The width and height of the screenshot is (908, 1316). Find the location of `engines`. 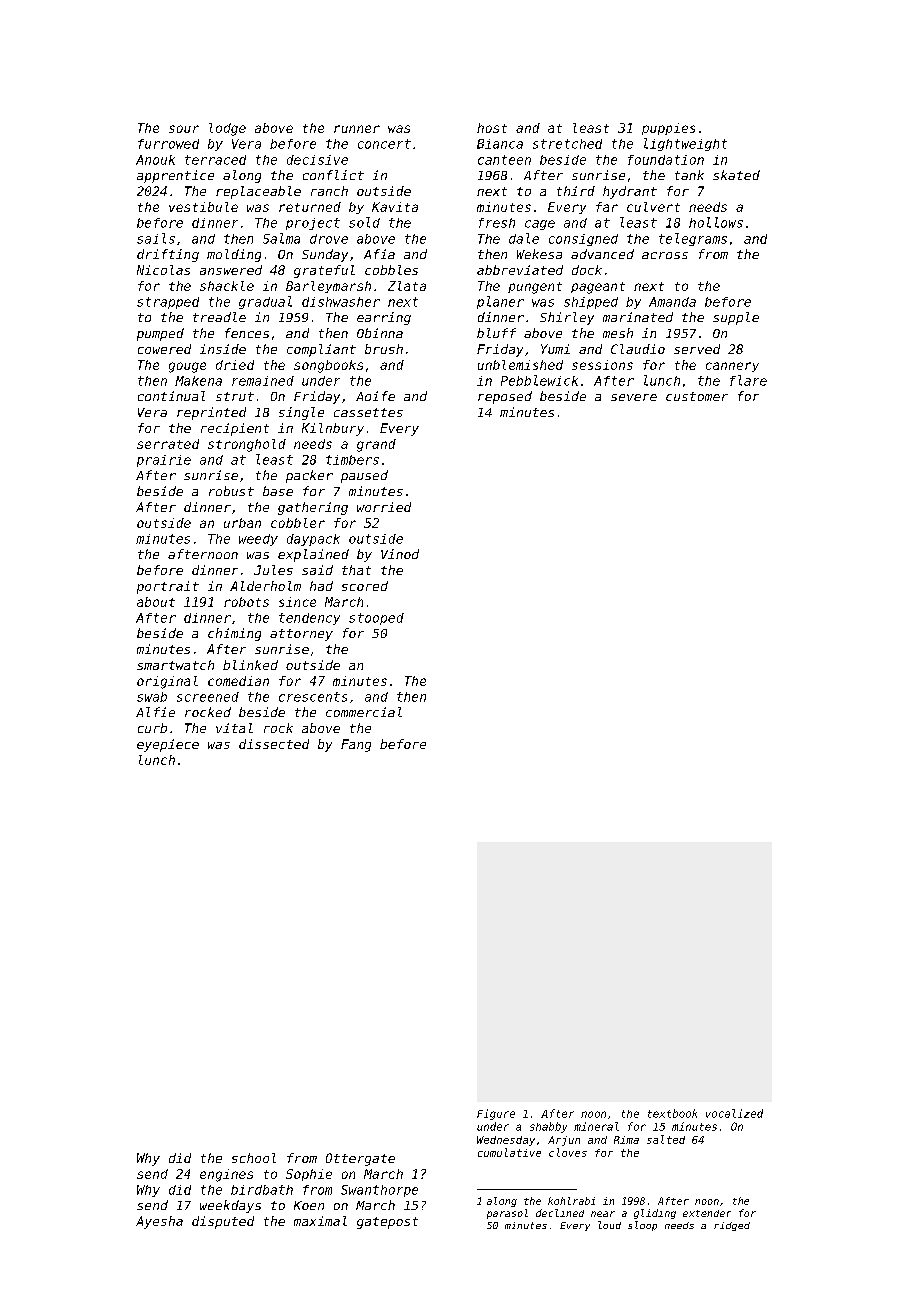

engines is located at coordinates (226, 1175).
